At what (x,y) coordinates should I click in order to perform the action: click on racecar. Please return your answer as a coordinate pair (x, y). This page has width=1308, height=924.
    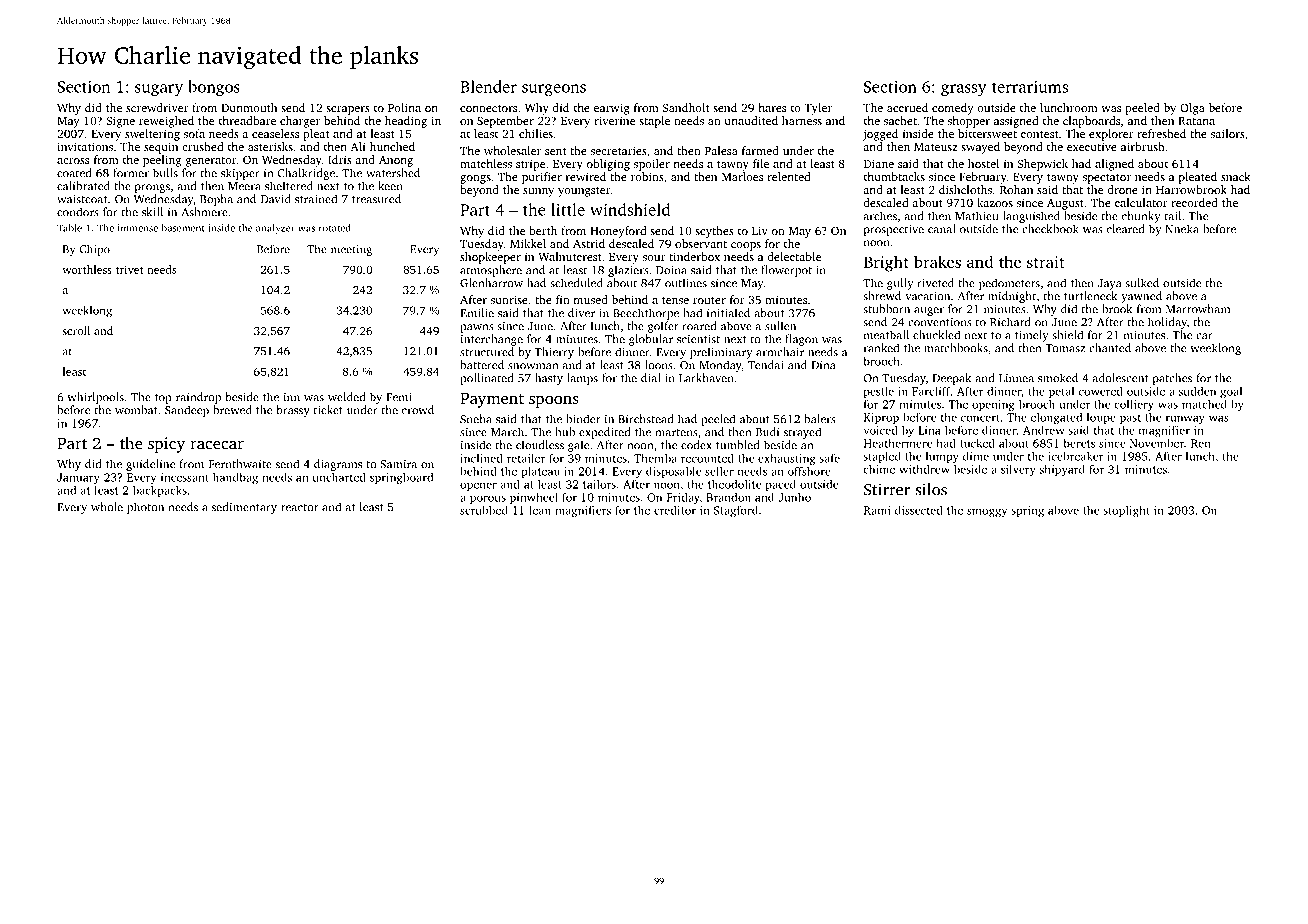
    Looking at the image, I should click on (217, 445).
